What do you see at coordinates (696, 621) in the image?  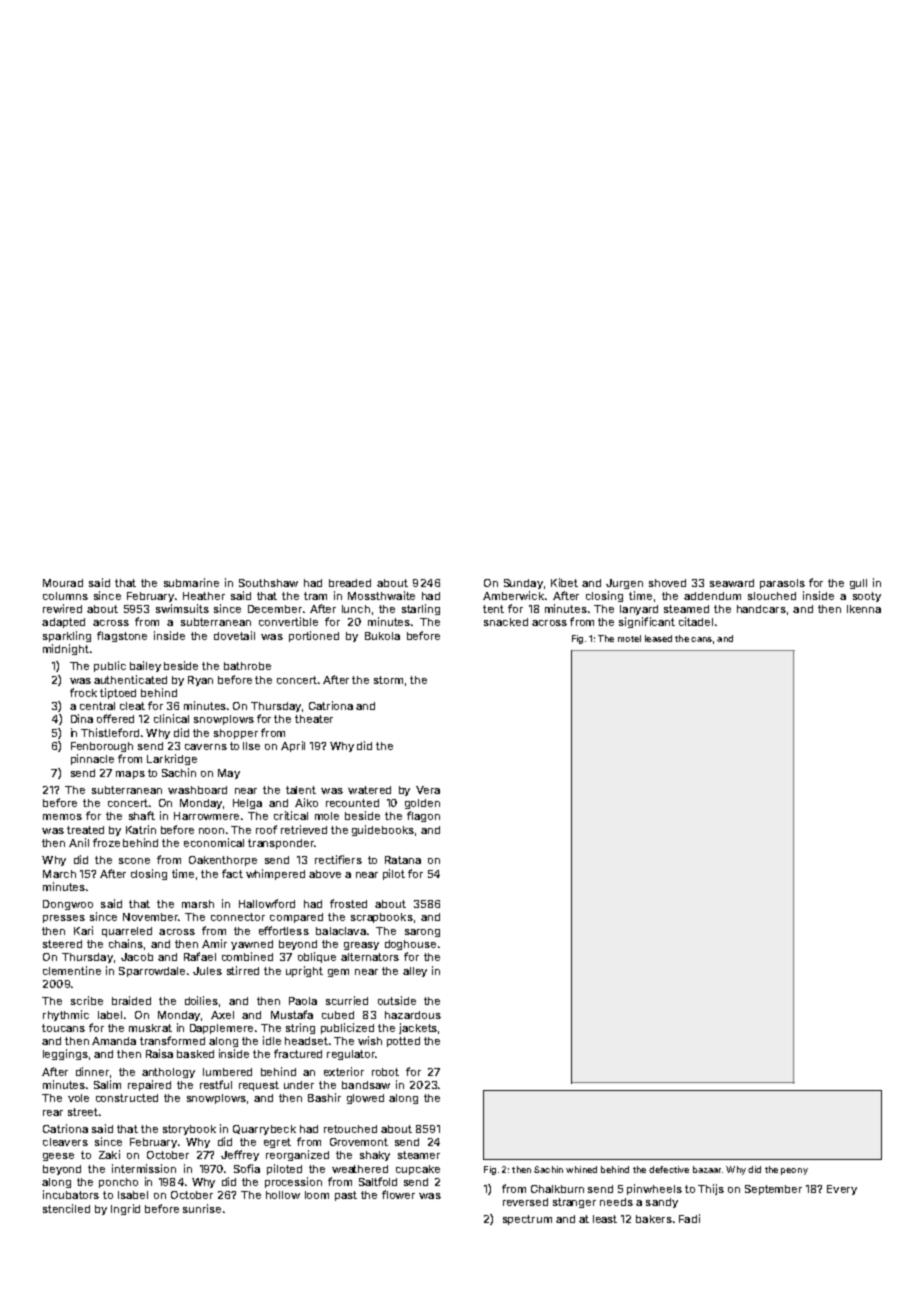 I see `citadel` at bounding box center [696, 621].
